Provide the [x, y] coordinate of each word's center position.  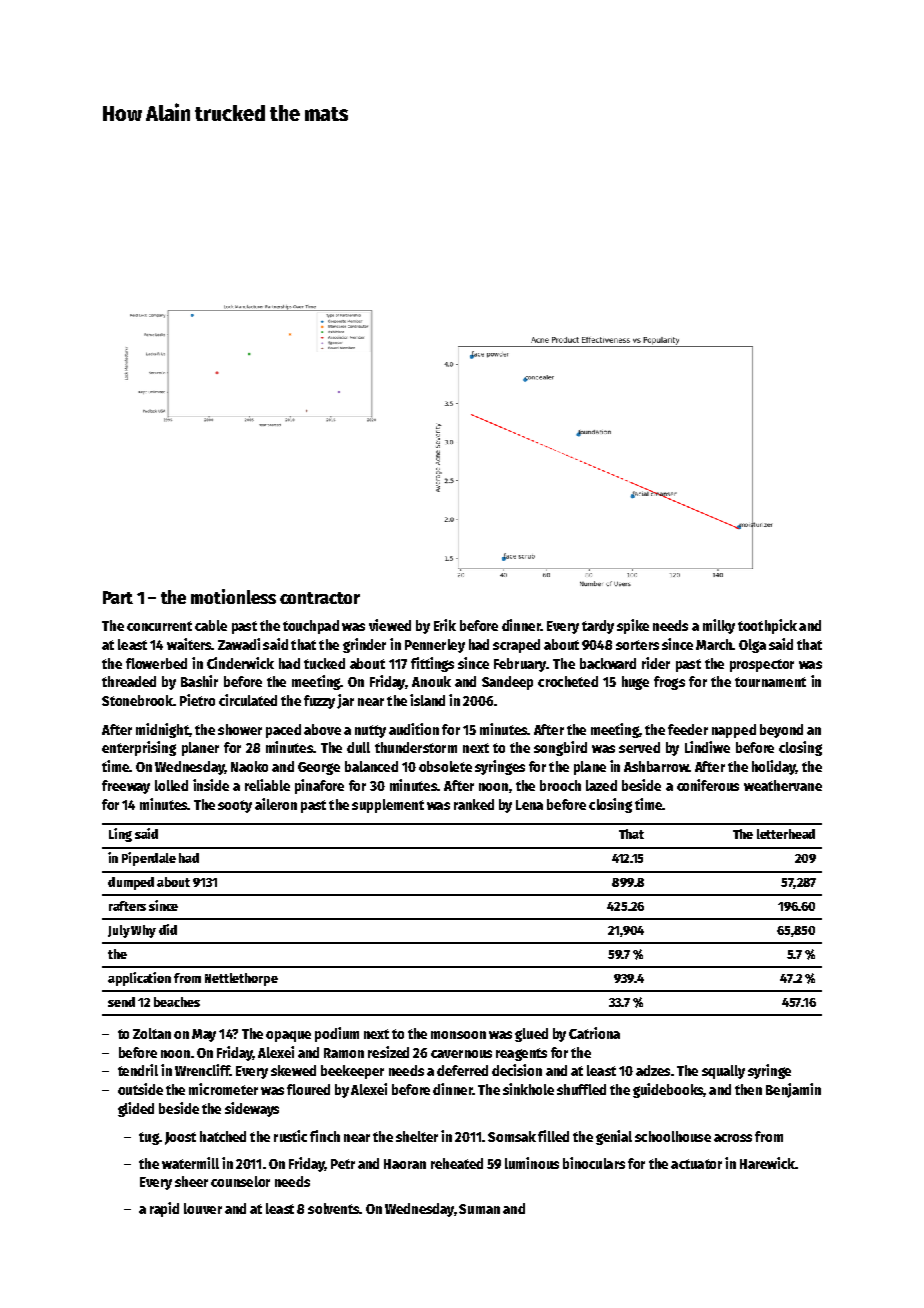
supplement [388, 806]
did [168, 929]
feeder [688, 729]
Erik [445, 625]
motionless [233, 596]
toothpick [767, 626]
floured [308, 1089]
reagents [521, 1054]
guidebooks [668, 1090]
